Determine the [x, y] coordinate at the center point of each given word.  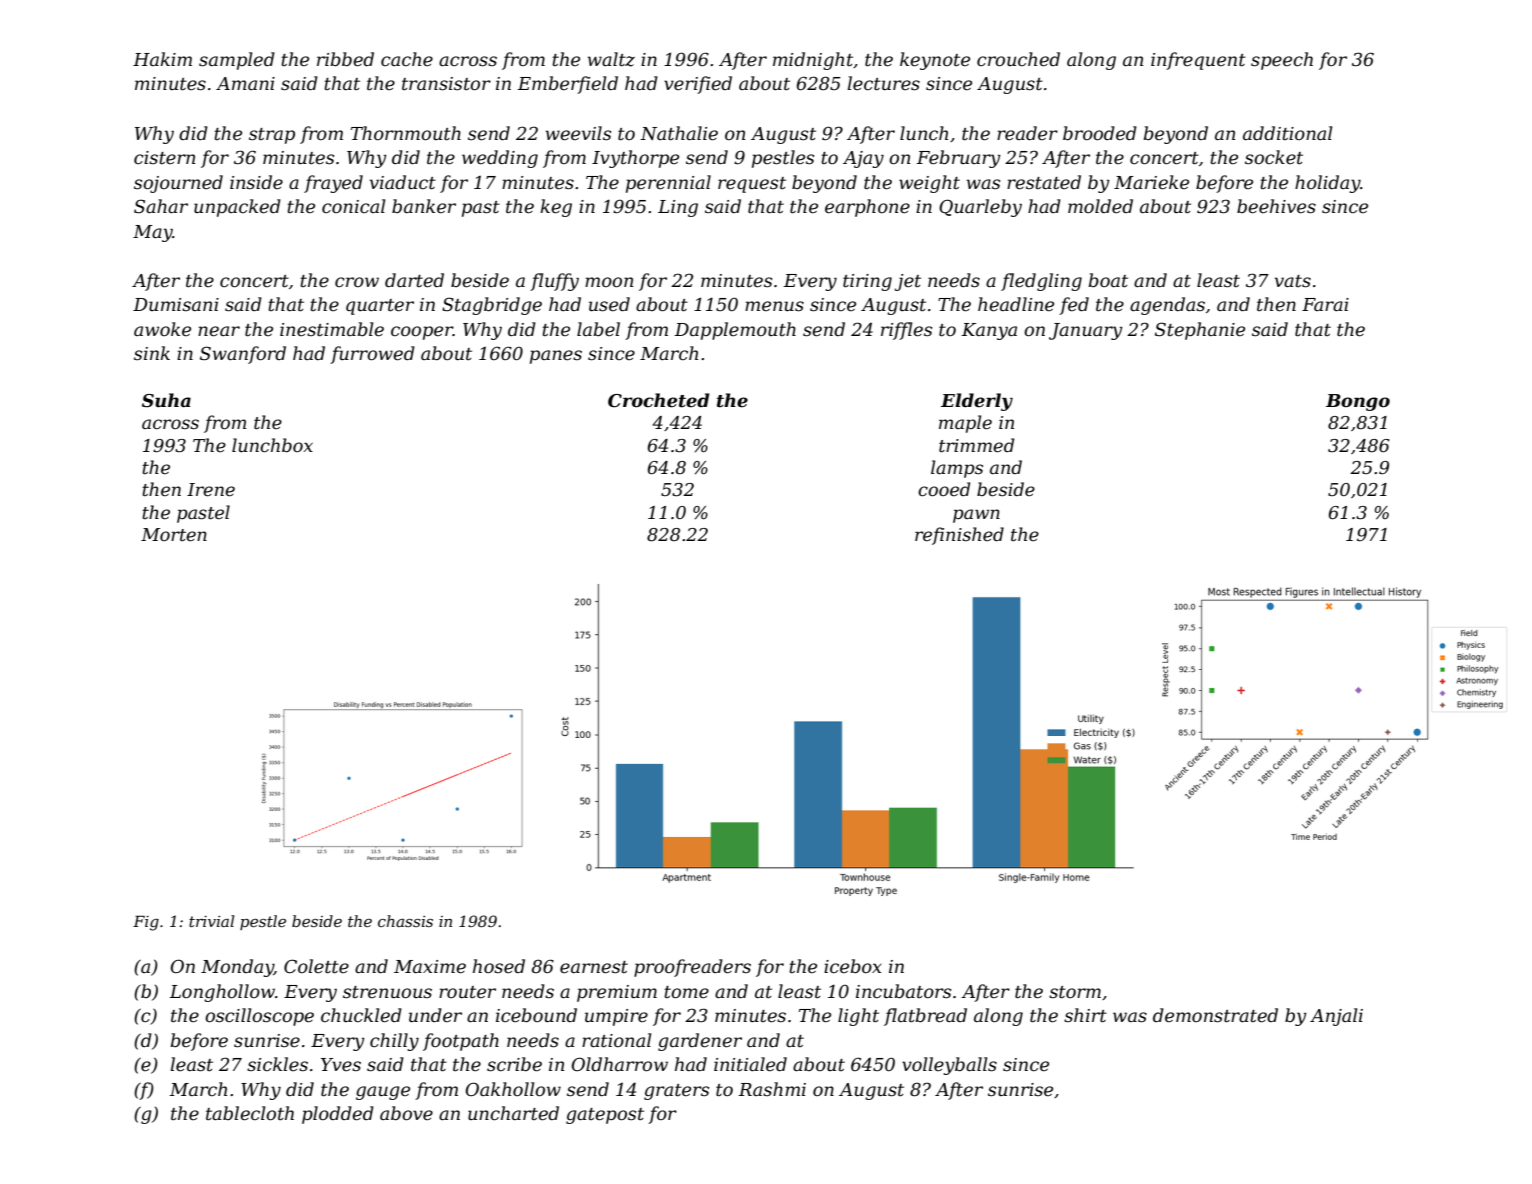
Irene [211, 490]
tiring [867, 282]
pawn [976, 516]
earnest [594, 967]
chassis [405, 921]
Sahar [161, 206]
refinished [959, 536]
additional [1287, 133]
